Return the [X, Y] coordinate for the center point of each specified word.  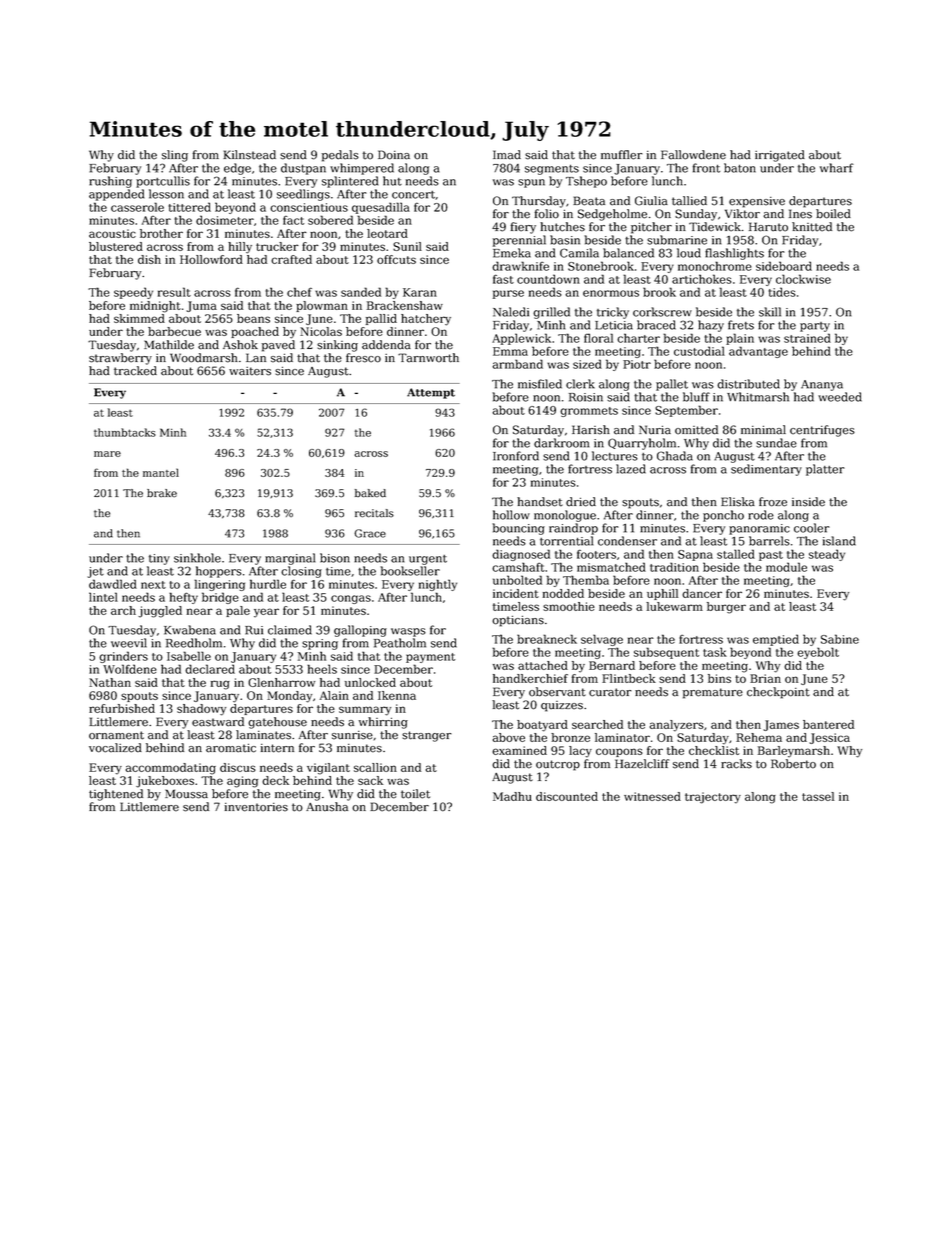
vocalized [115, 748]
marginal [290, 559]
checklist [714, 750]
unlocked [370, 682]
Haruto [768, 227]
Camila [579, 253]
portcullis [163, 182]
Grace [370, 533]
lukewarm [674, 606]
